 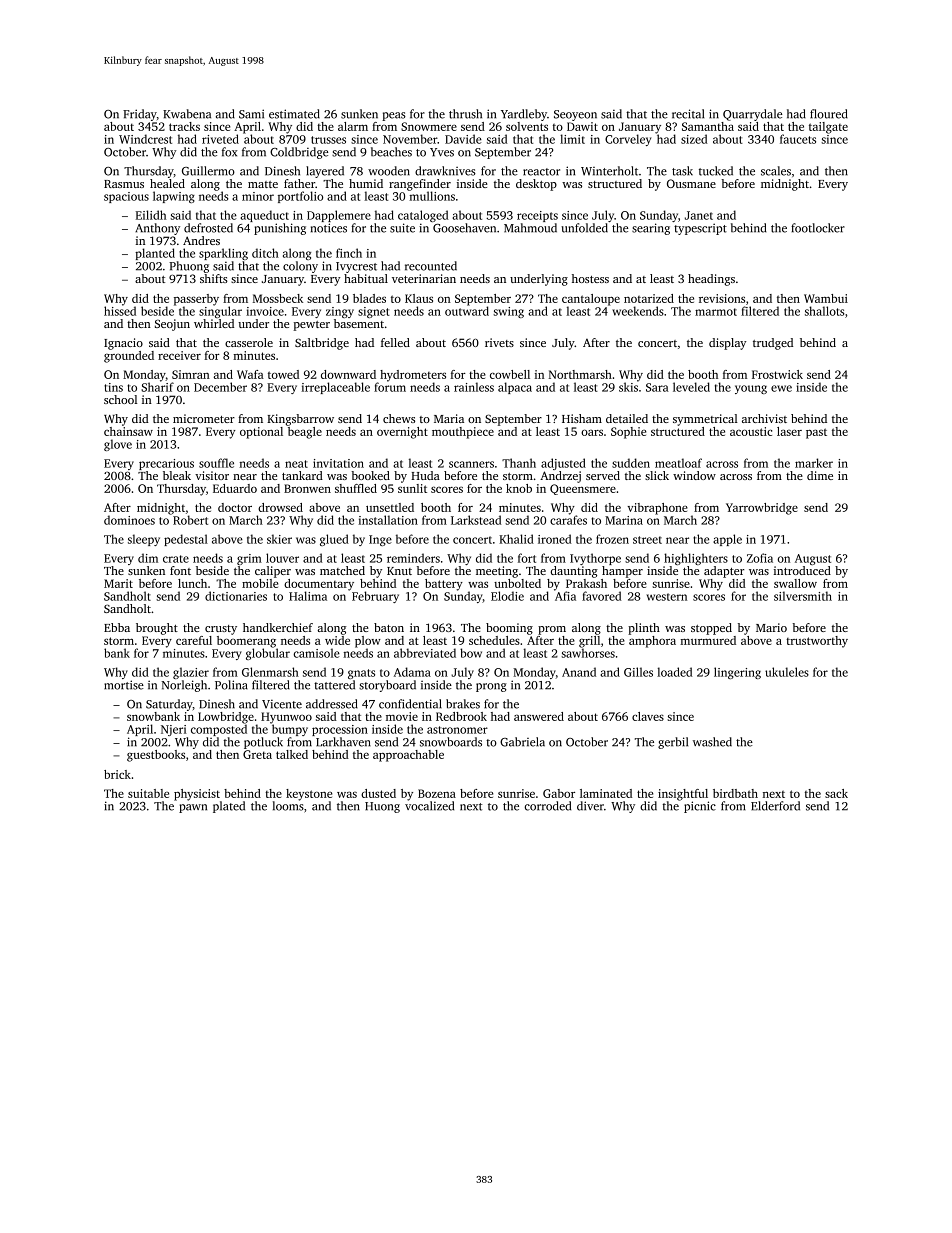 I want to click on recounted, so click(x=431, y=266).
